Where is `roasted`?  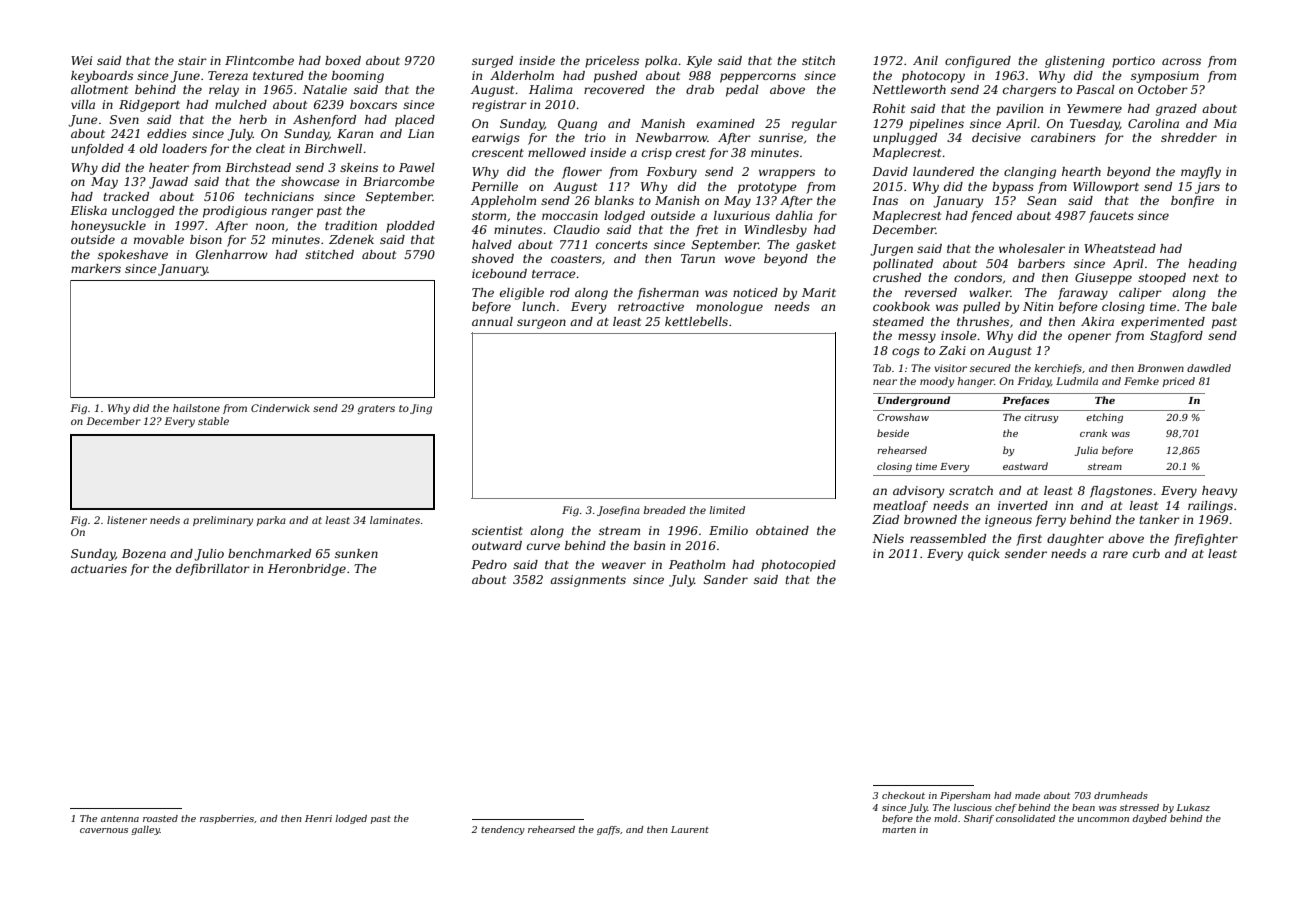
roasted is located at coordinates (160, 818).
